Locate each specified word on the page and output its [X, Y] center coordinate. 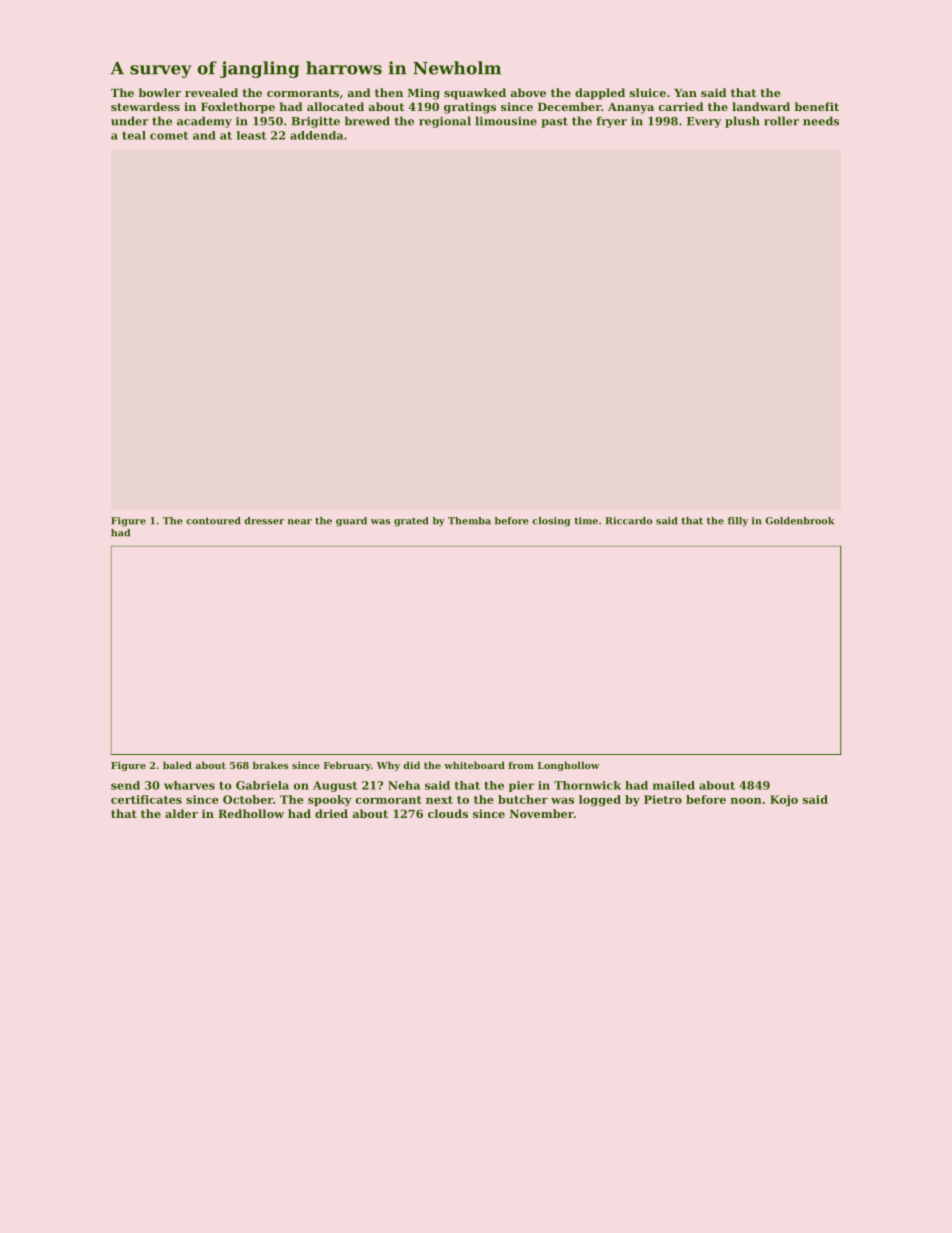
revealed [211, 92]
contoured [213, 521]
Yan [685, 93]
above [528, 92]
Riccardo [628, 521]
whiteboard [474, 765]
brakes [270, 765]
